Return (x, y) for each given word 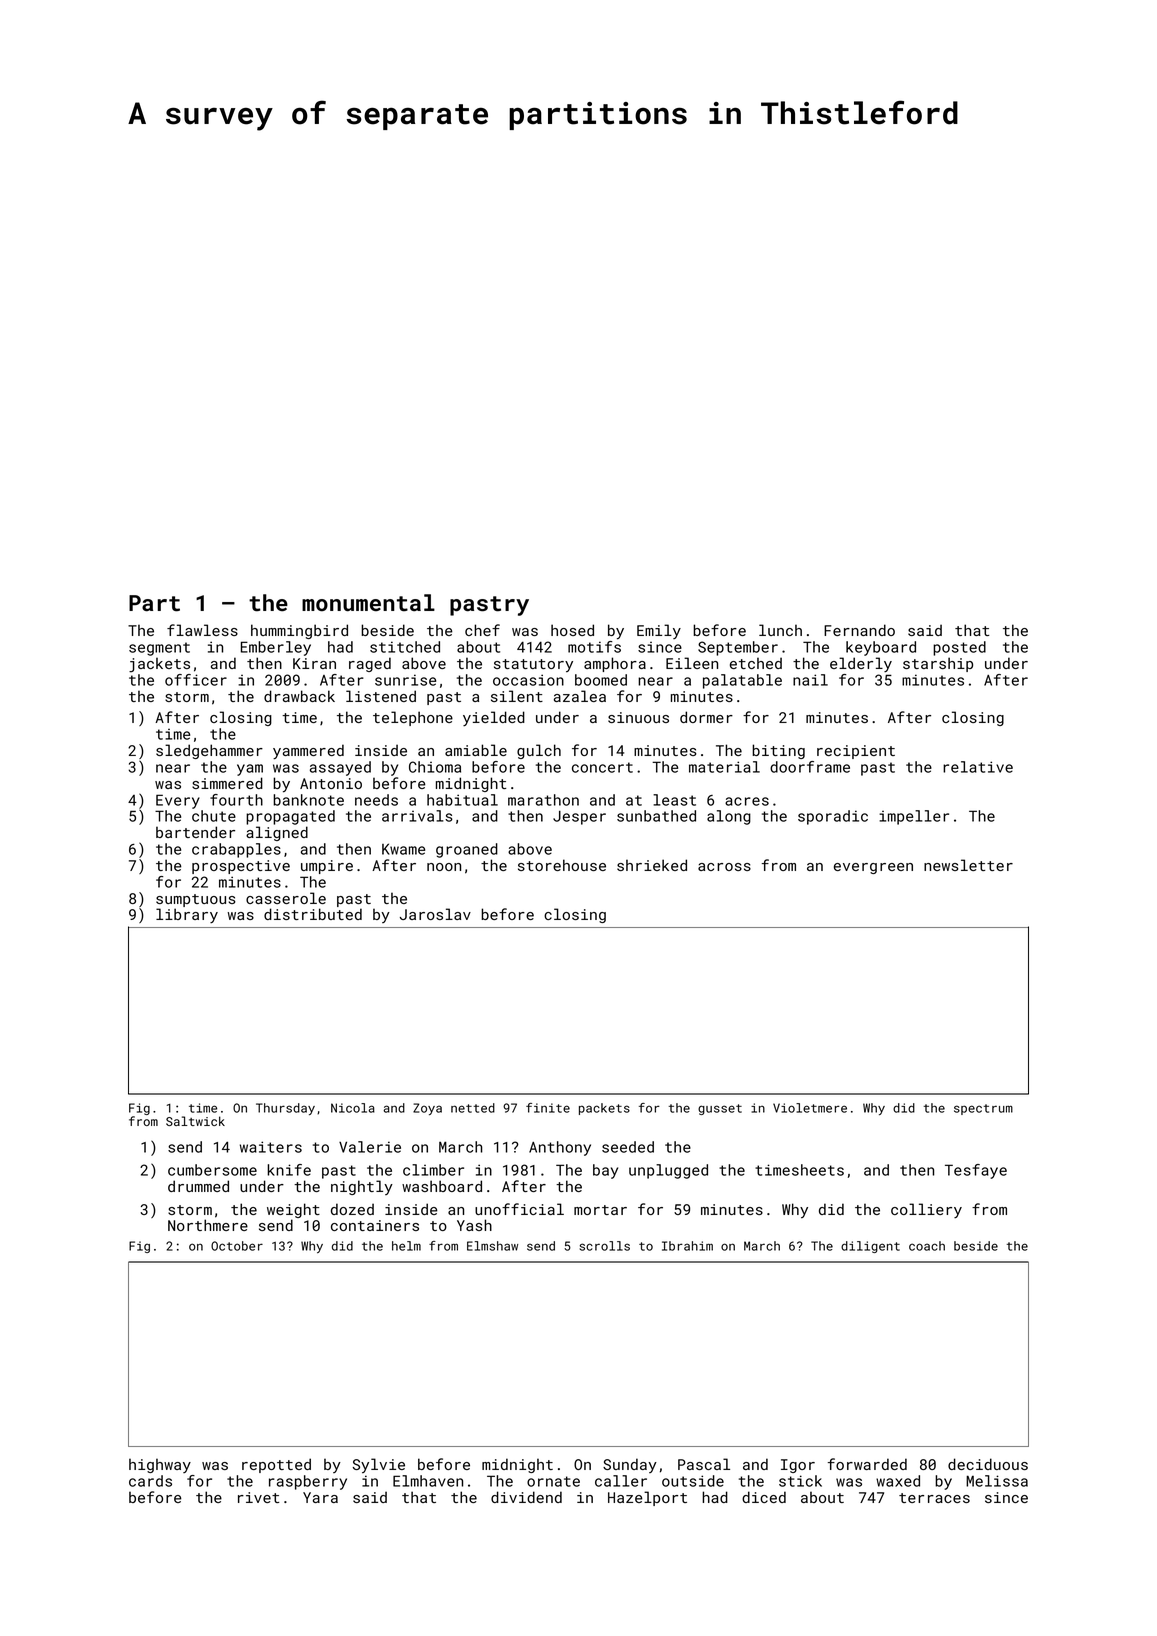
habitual (462, 800)
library (187, 915)
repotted (276, 1465)
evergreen (873, 868)
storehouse (562, 865)
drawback (299, 696)
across (724, 867)
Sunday (630, 1465)
